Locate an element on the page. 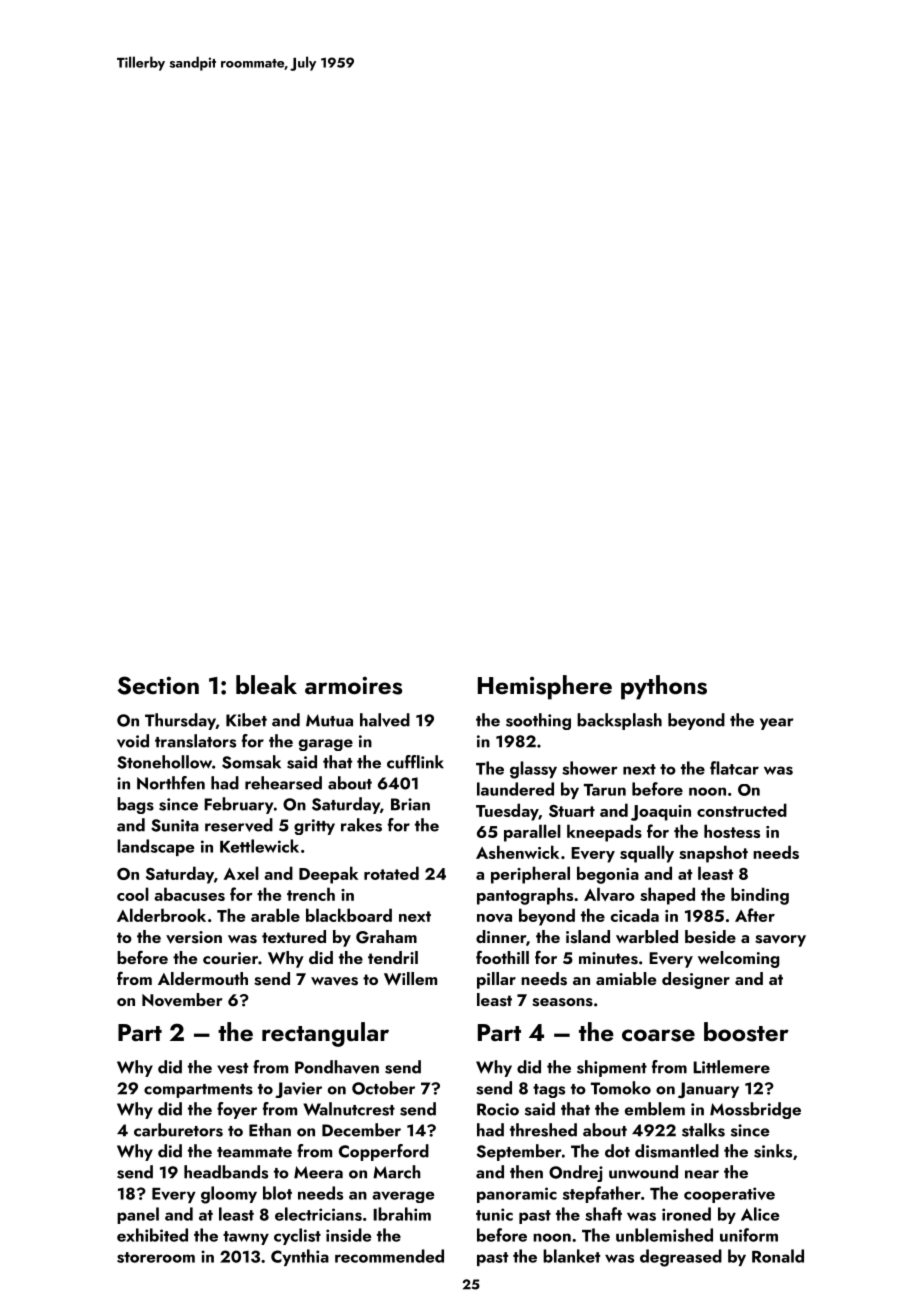 This image has height=1308, width=924. Axel is located at coordinates (241, 873).
